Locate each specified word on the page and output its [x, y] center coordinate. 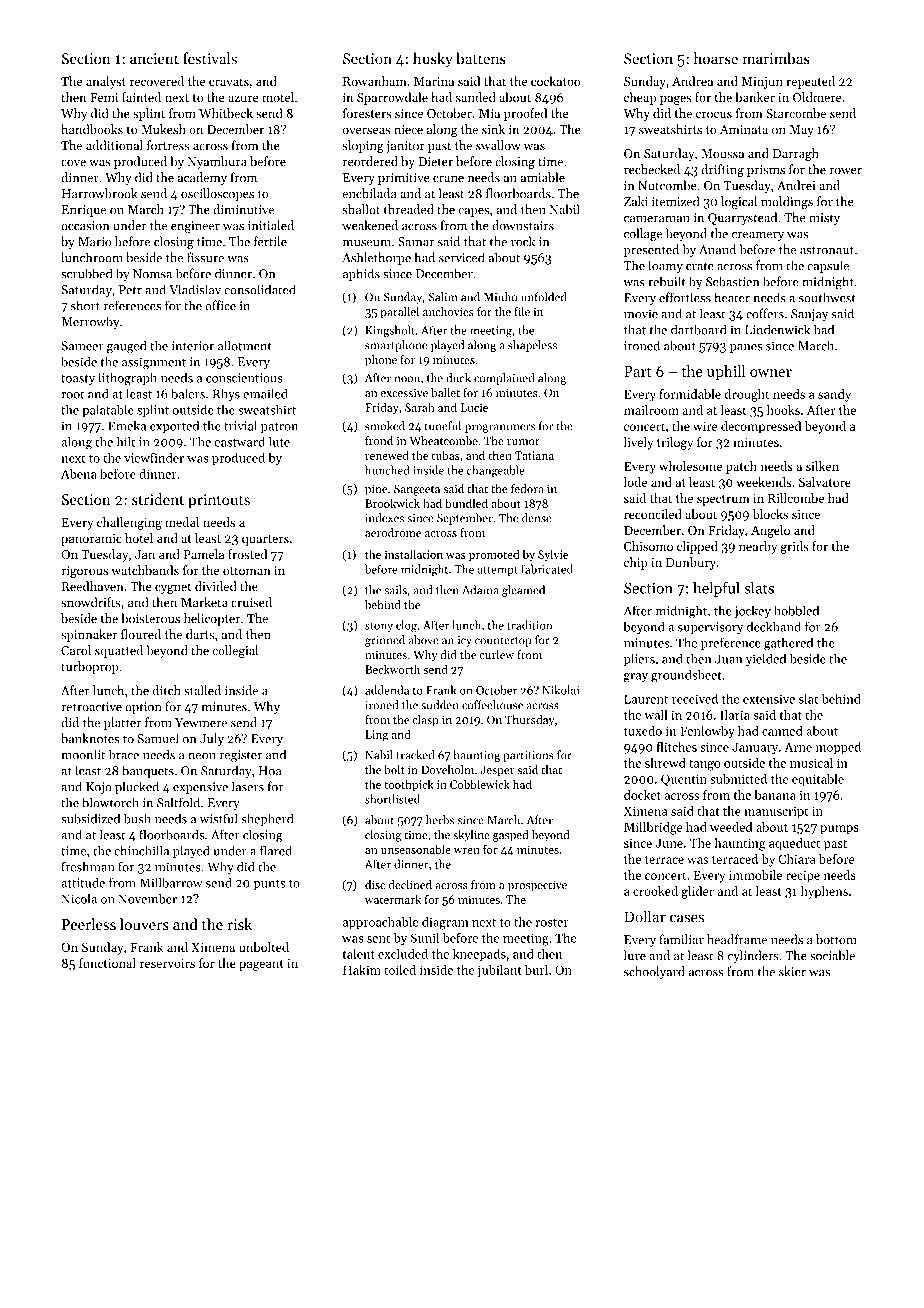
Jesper [497, 771]
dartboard [699, 329]
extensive [769, 699]
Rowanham [375, 81]
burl [536, 970]
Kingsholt [390, 331]
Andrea [692, 81]
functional [107, 963]
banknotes [90, 738]
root [72, 395]
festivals [210, 58]
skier [792, 971]
